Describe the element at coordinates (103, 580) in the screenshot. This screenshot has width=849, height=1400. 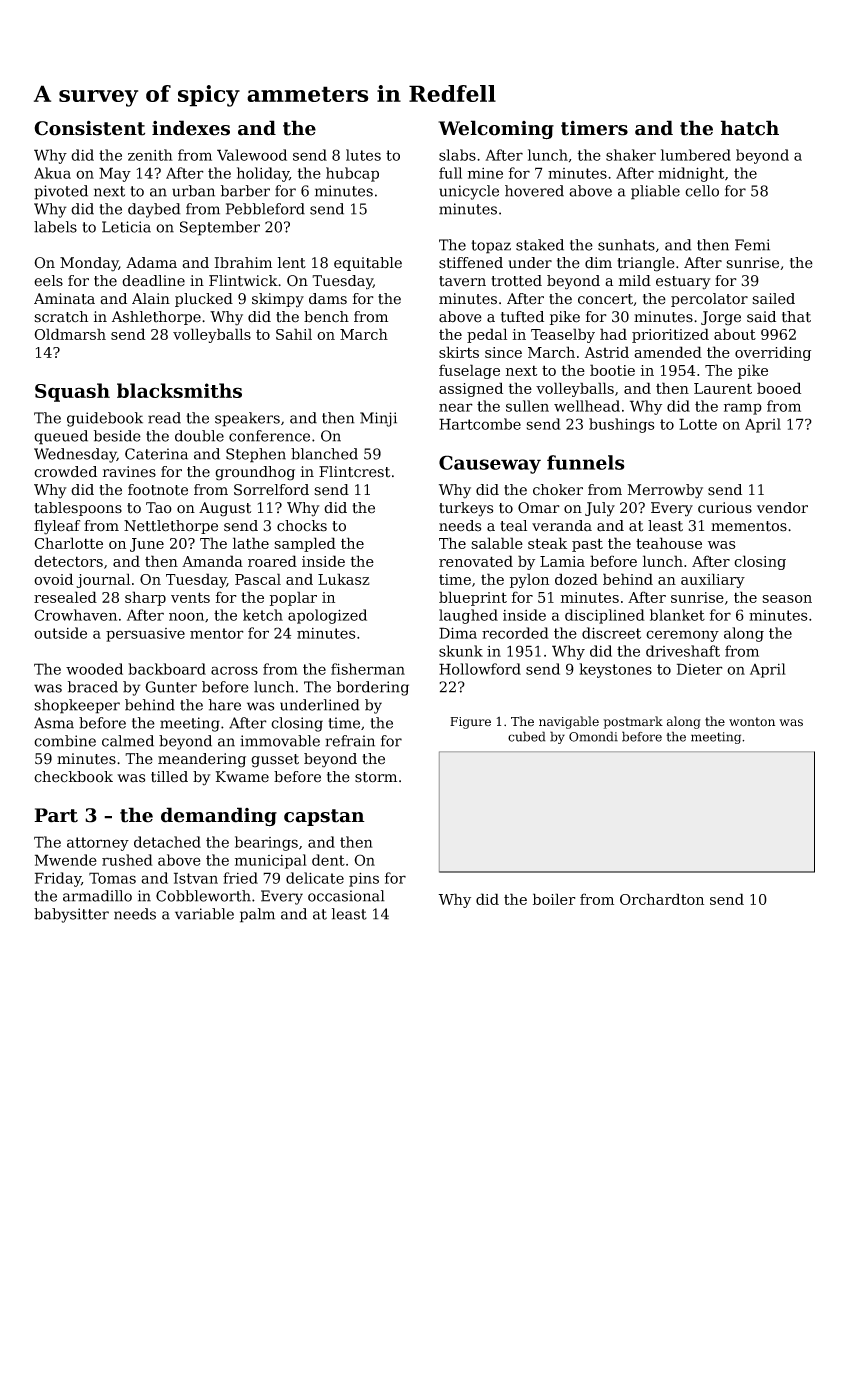
I see `journal` at that location.
